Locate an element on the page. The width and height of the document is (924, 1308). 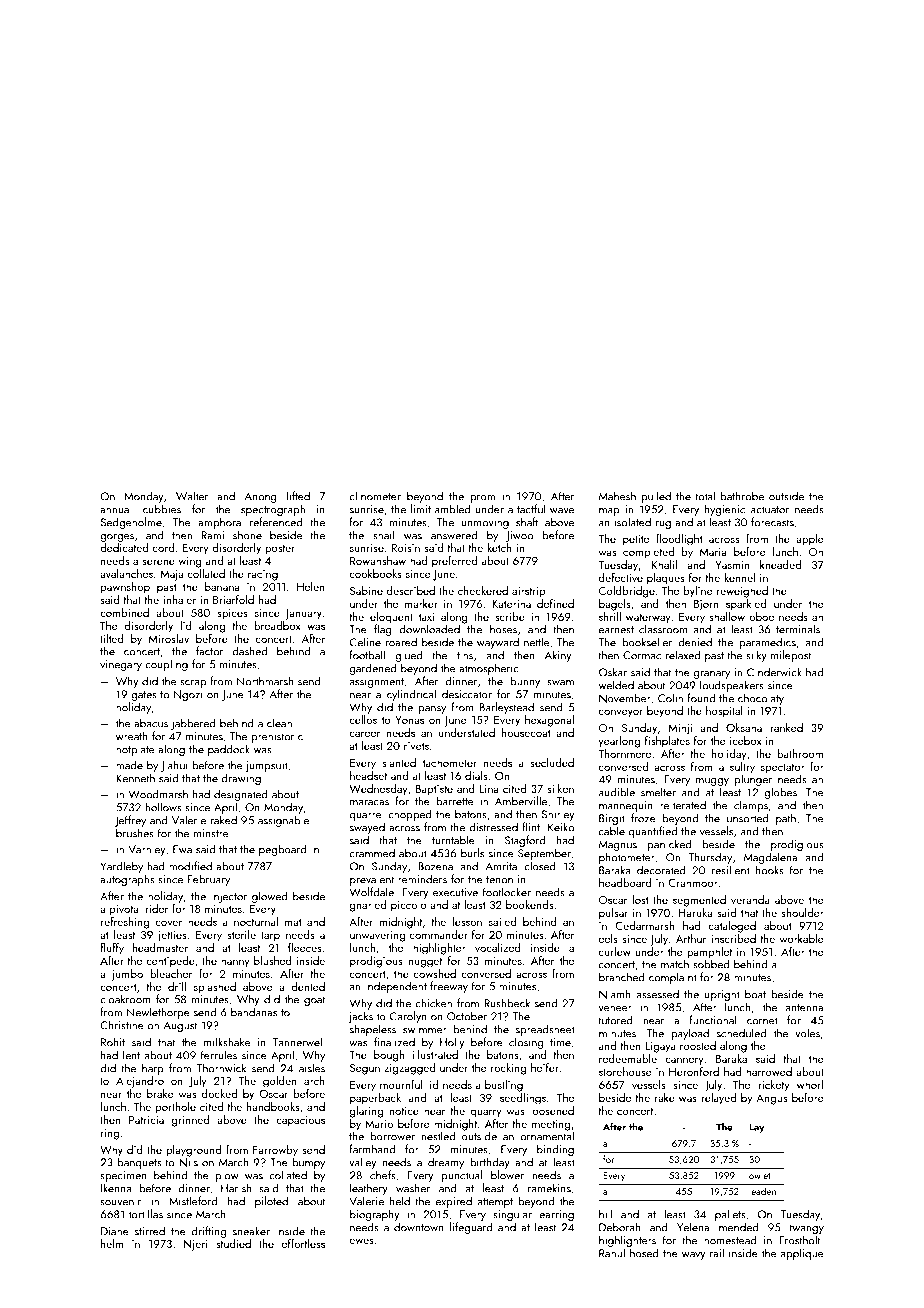
rivets is located at coordinates (416, 746).
